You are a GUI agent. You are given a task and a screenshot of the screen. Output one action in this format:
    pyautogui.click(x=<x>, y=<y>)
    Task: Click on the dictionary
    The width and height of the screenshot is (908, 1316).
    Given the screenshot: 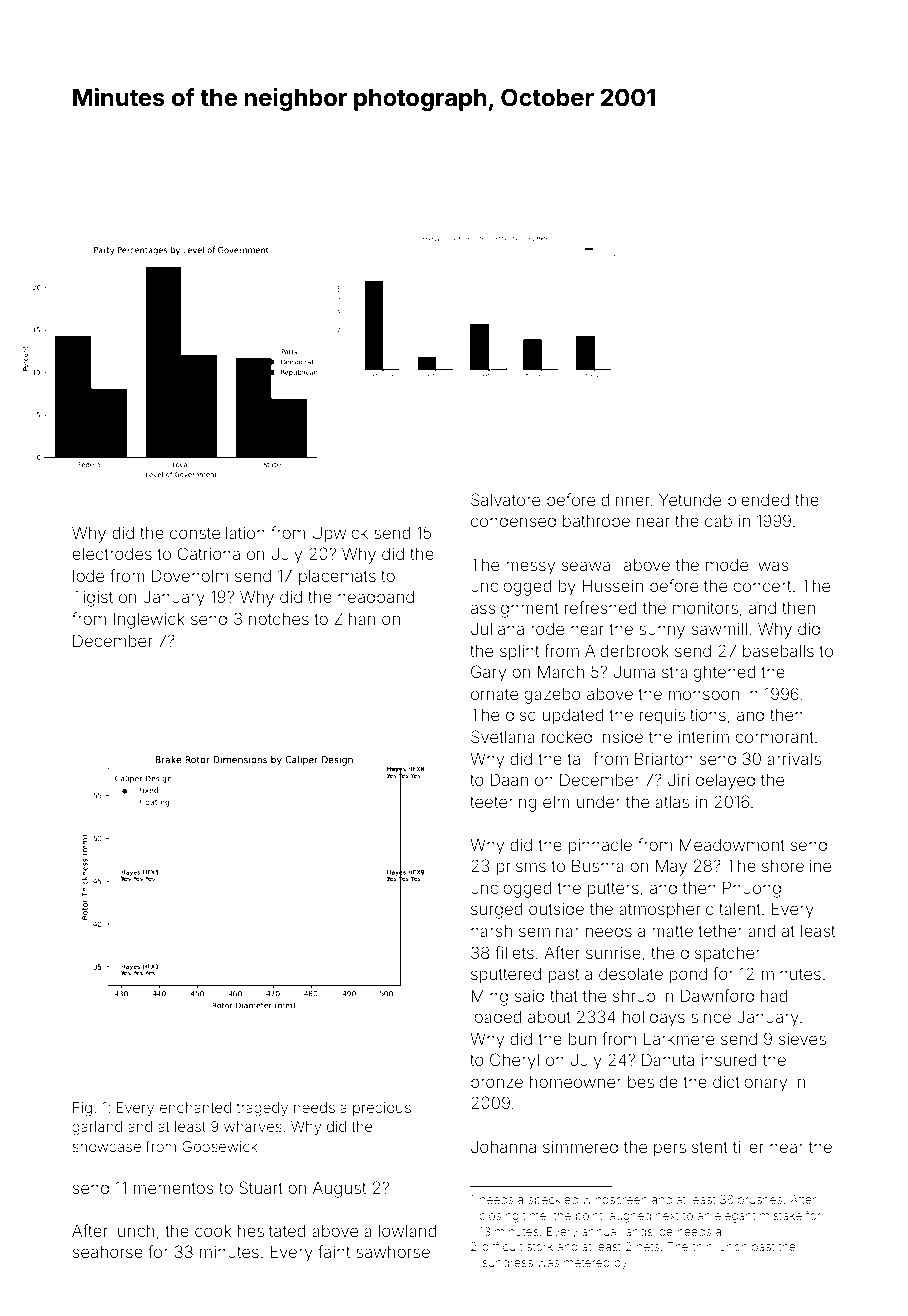 What is the action you would take?
    pyautogui.click(x=750, y=1084)
